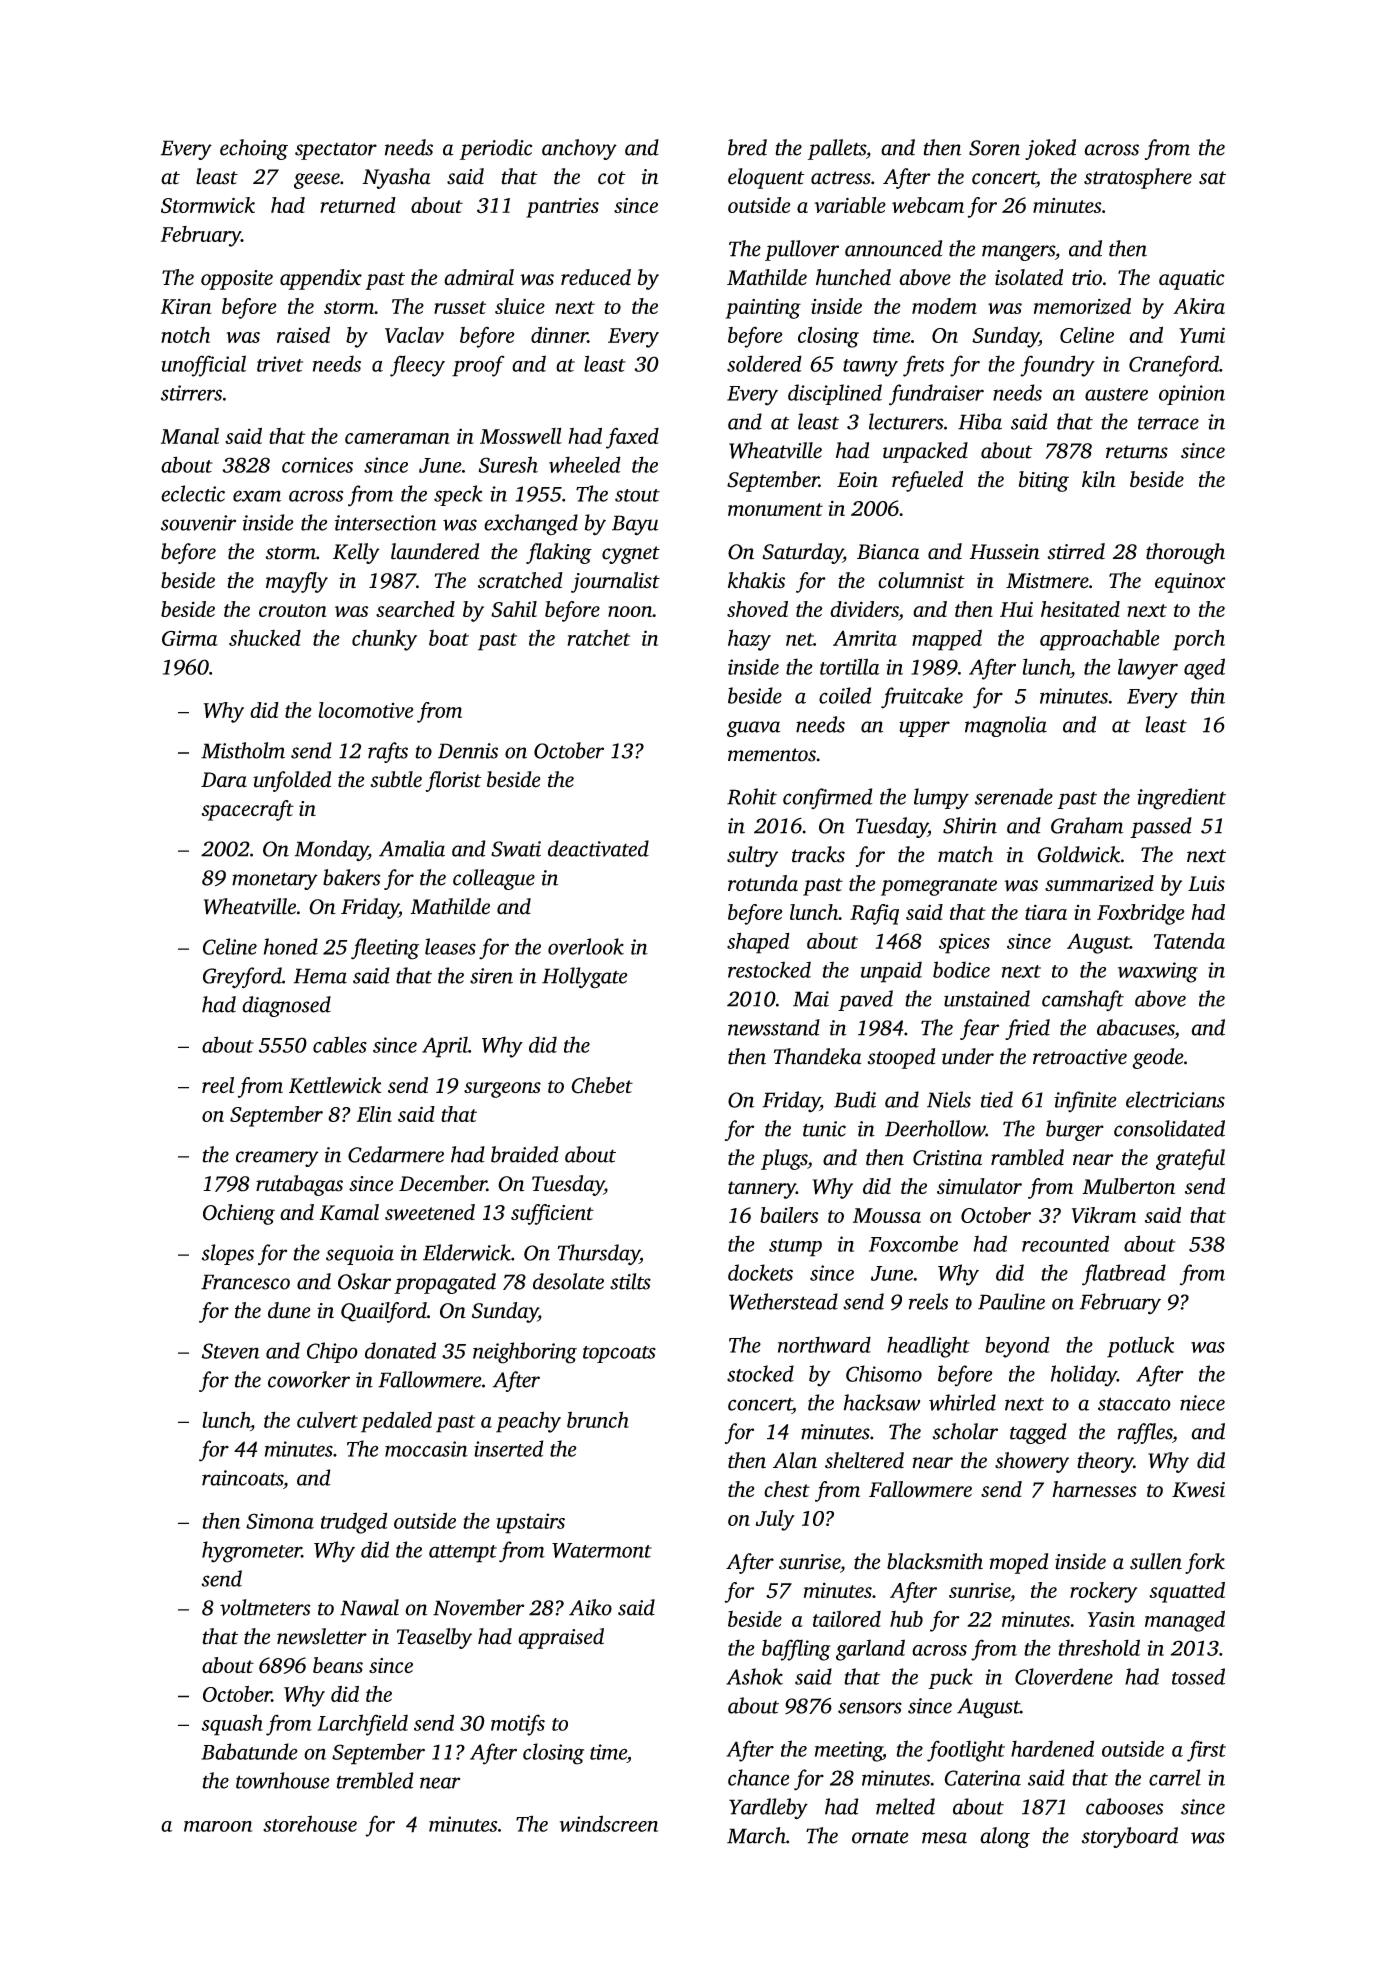 The height and width of the image is (1969, 1386). Describe the element at coordinates (1198, 1676) in the image. I see `tossed` at that location.
